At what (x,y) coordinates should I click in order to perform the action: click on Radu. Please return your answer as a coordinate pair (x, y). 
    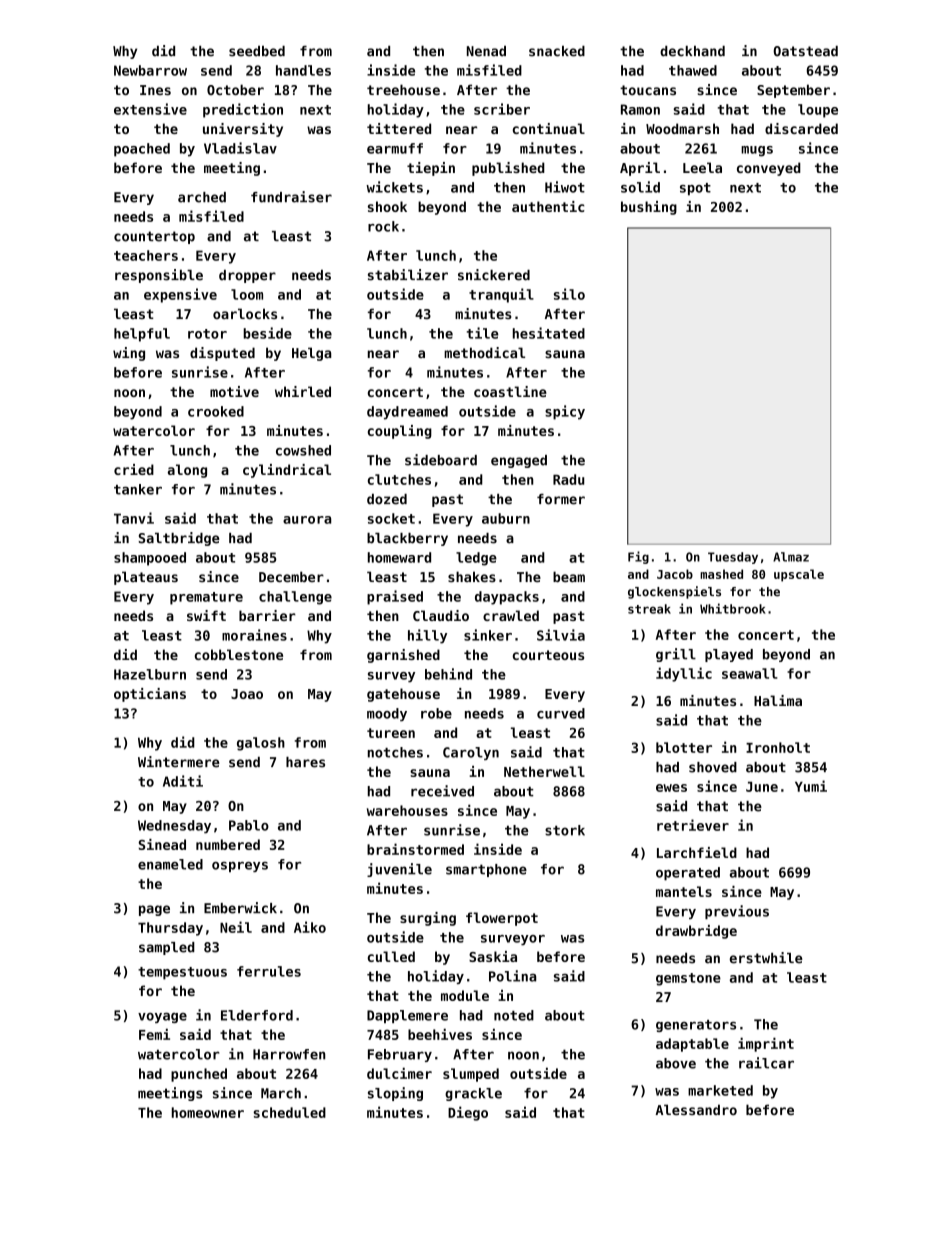
    Looking at the image, I should click on (568, 479).
